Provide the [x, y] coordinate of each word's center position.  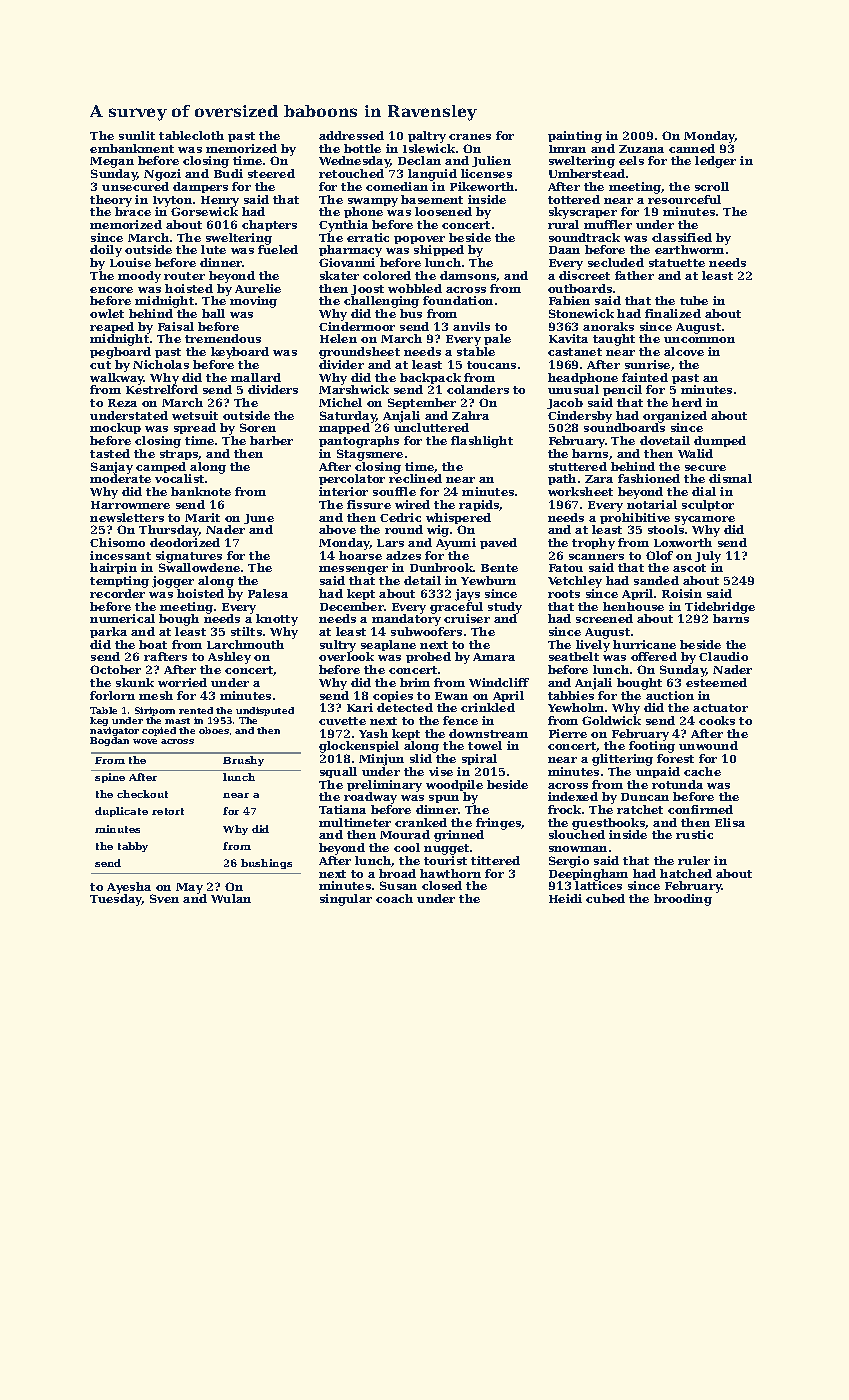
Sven [164, 898]
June [259, 519]
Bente [499, 568]
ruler [694, 860]
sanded [656, 580]
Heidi [565, 898]
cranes [470, 137]
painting [575, 137]
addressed [351, 135]
